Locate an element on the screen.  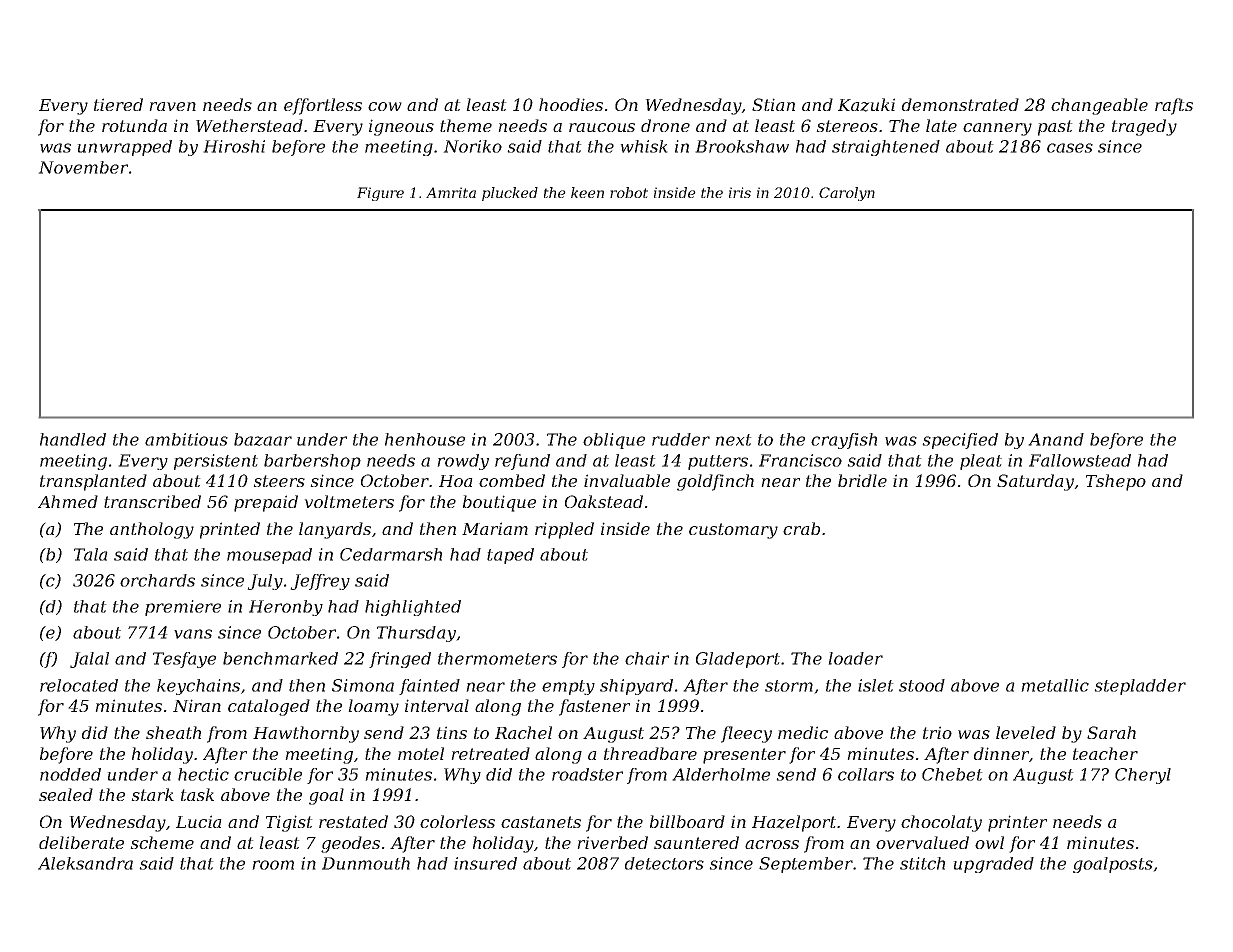
Figure is located at coordinates (380, 194).
